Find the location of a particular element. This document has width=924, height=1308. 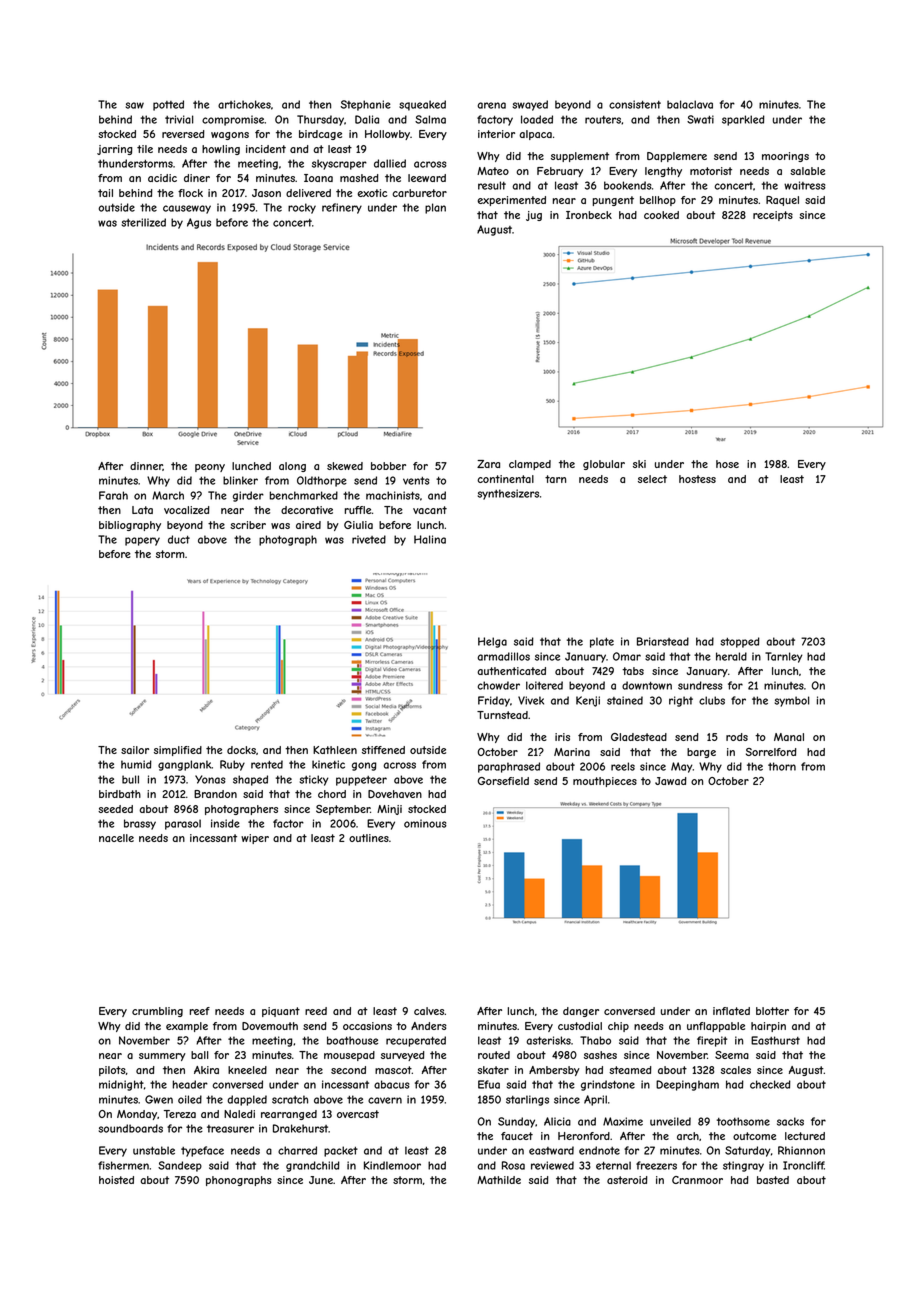

howling is located at coordinates (221, 150).
